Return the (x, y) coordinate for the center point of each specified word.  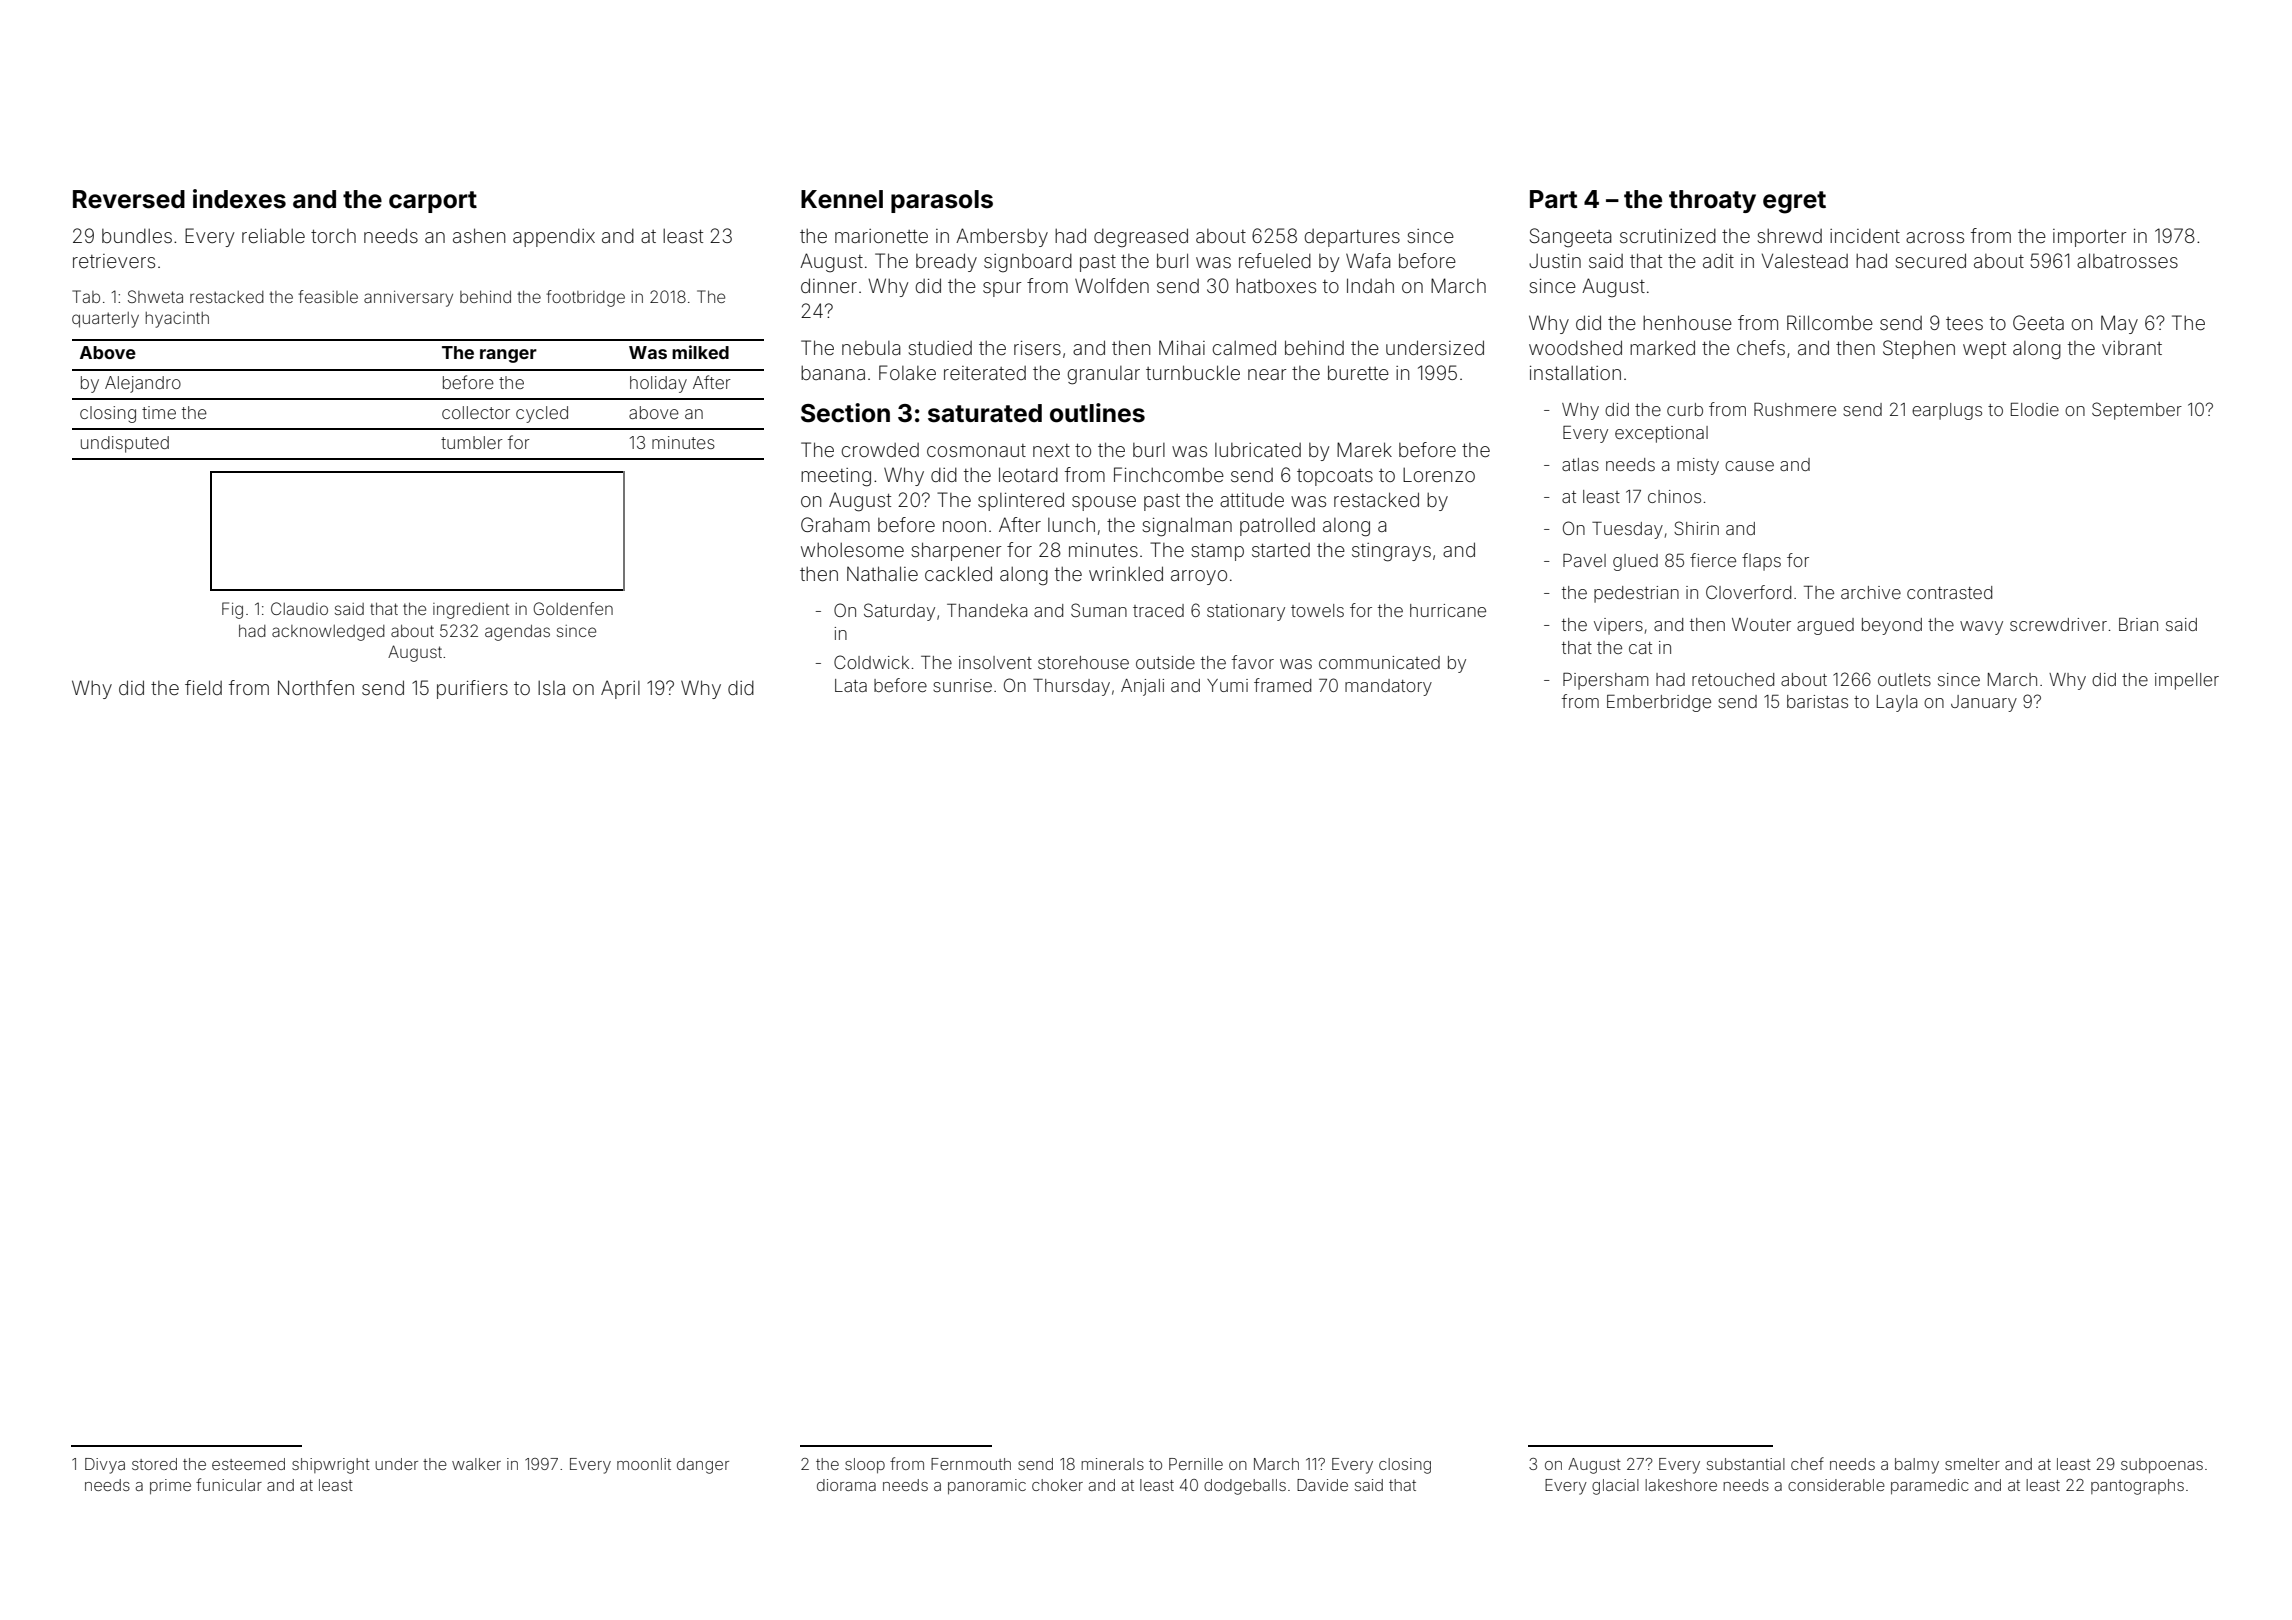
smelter (1972, 1464)
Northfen (316, 687)
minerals (1112, 1464)
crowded (880, 450)
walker (476, 1464)
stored (154, 1464)
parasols (942, 201)
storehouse (1083, 662)
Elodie (2035, 409)
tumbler (472, 442)
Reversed (129, 199)
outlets (1904, 679)
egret (1794, 202)
